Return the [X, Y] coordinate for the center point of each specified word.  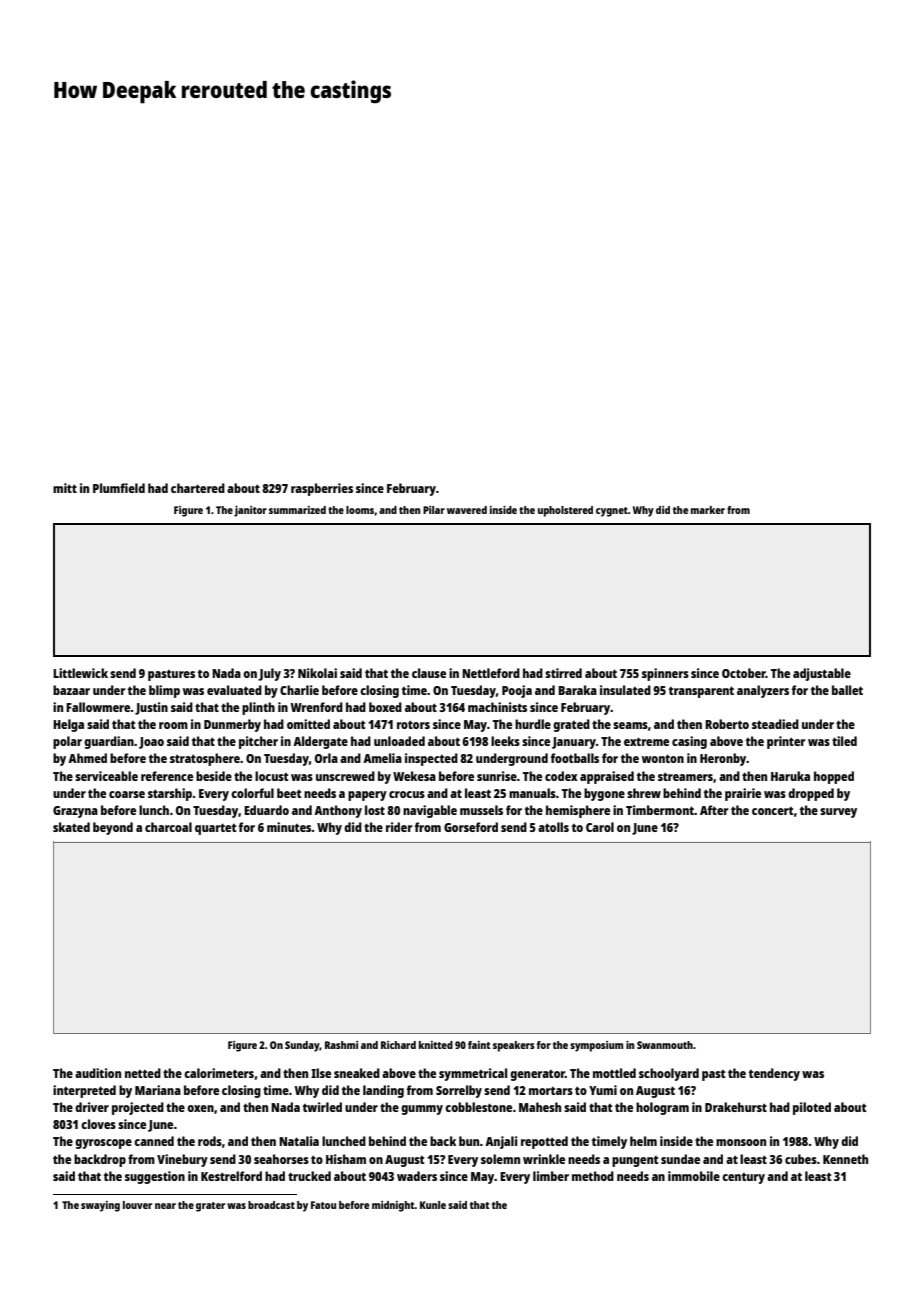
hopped [834, 777]
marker [708, 510]
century [743, 1178]
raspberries [322, 489]
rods [210, 1141]
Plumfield [119, 488]
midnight [393, 1206]
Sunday [302, 1046]
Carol [600, 827]
